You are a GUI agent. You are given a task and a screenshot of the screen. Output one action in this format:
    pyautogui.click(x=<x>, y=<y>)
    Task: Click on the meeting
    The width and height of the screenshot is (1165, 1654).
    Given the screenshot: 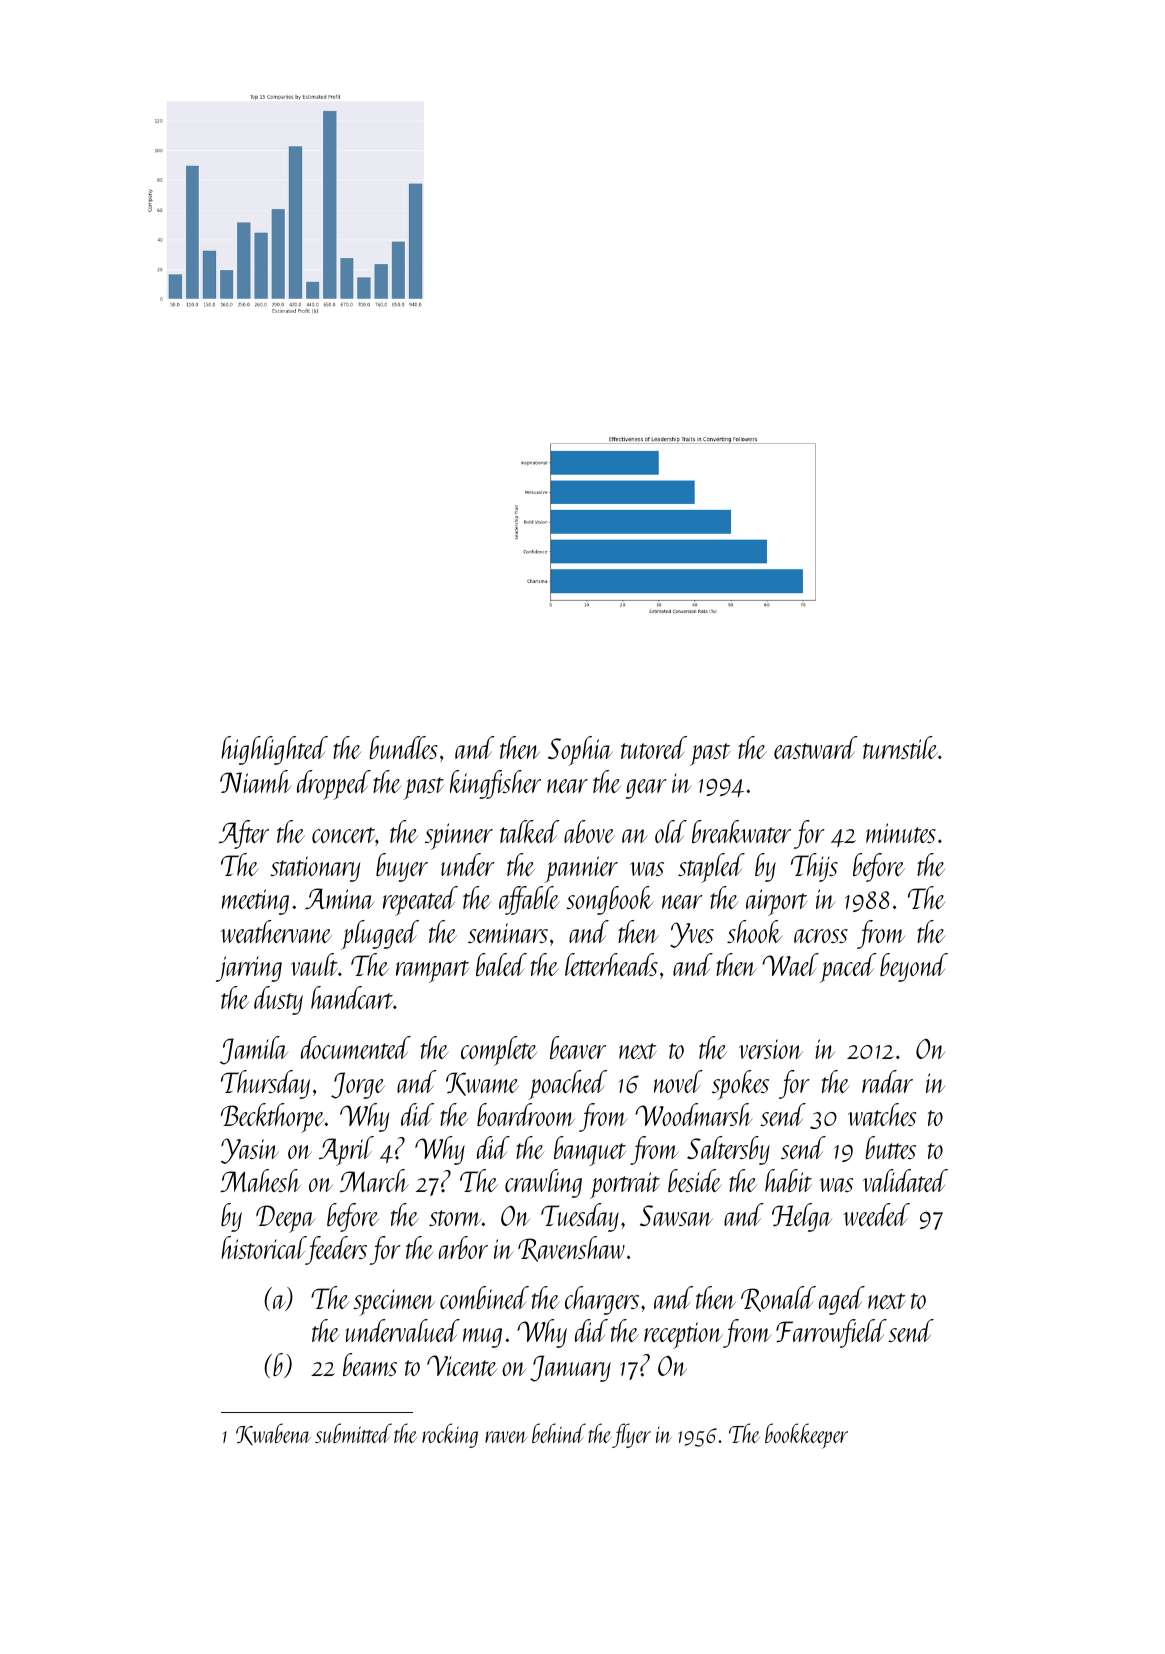 What is the action you would take?
    pyautogui.click(x=255, y=902)
